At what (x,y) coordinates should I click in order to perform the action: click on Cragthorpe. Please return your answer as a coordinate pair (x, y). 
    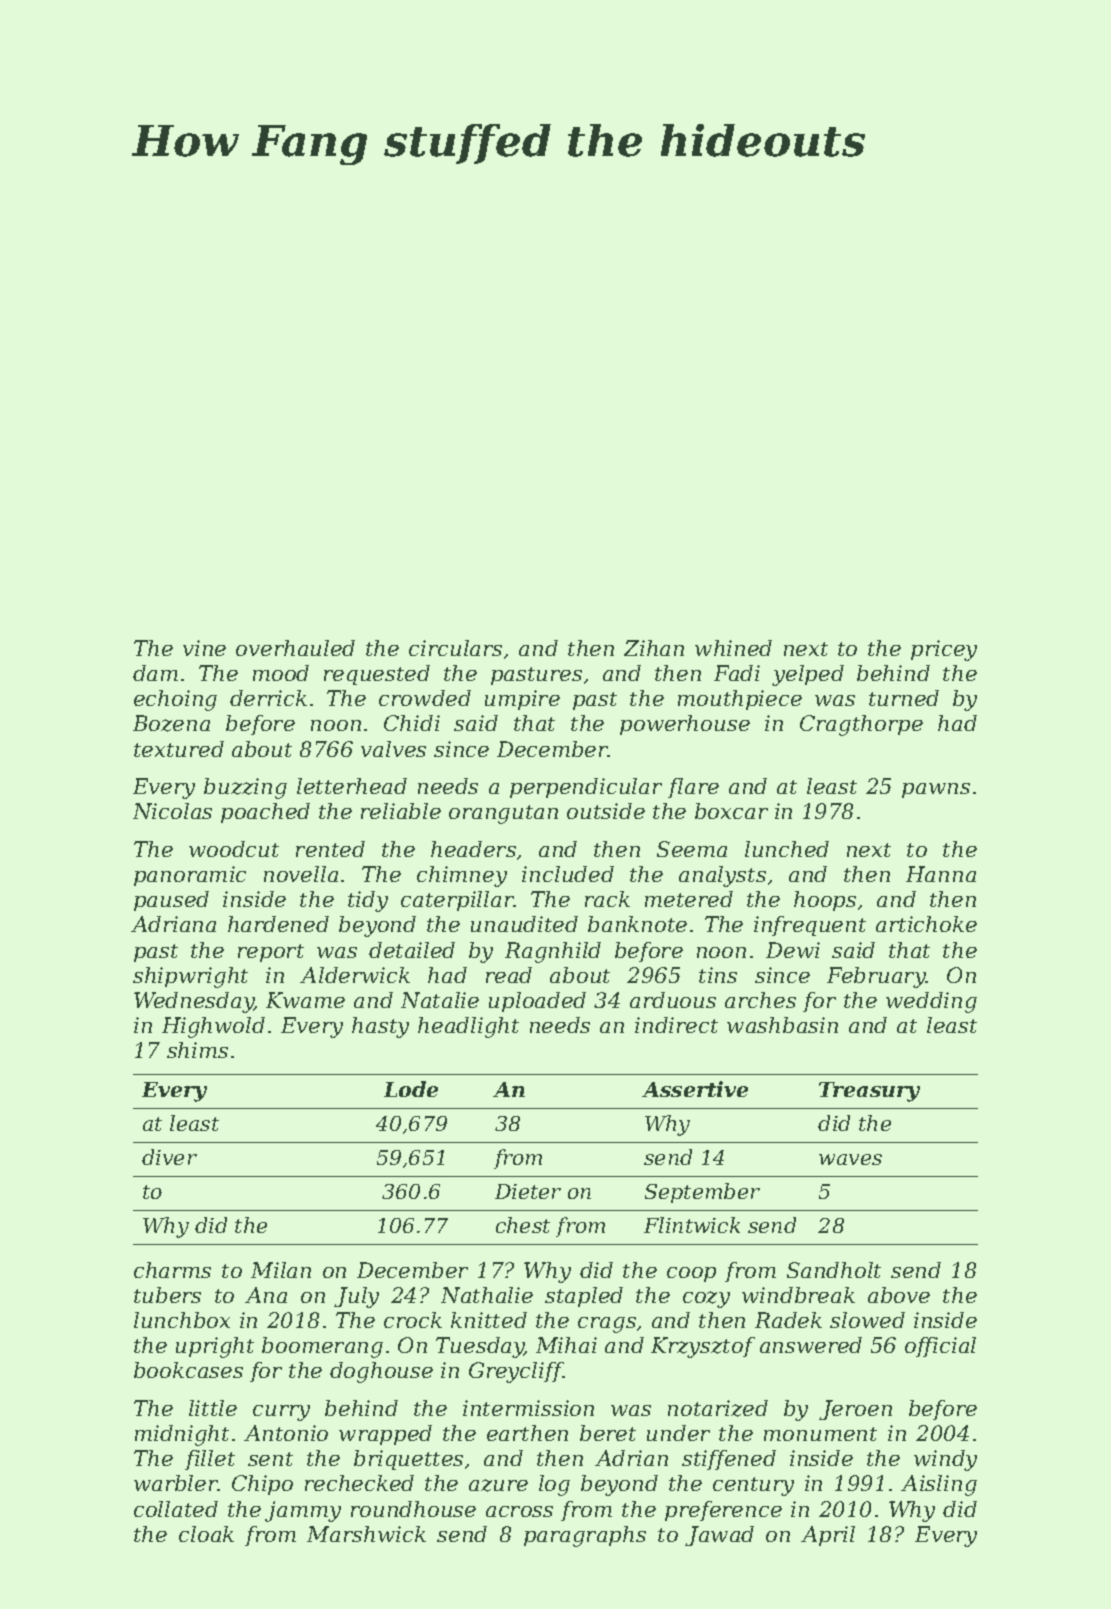
    Looking at the image, I should click on (861, 725).
